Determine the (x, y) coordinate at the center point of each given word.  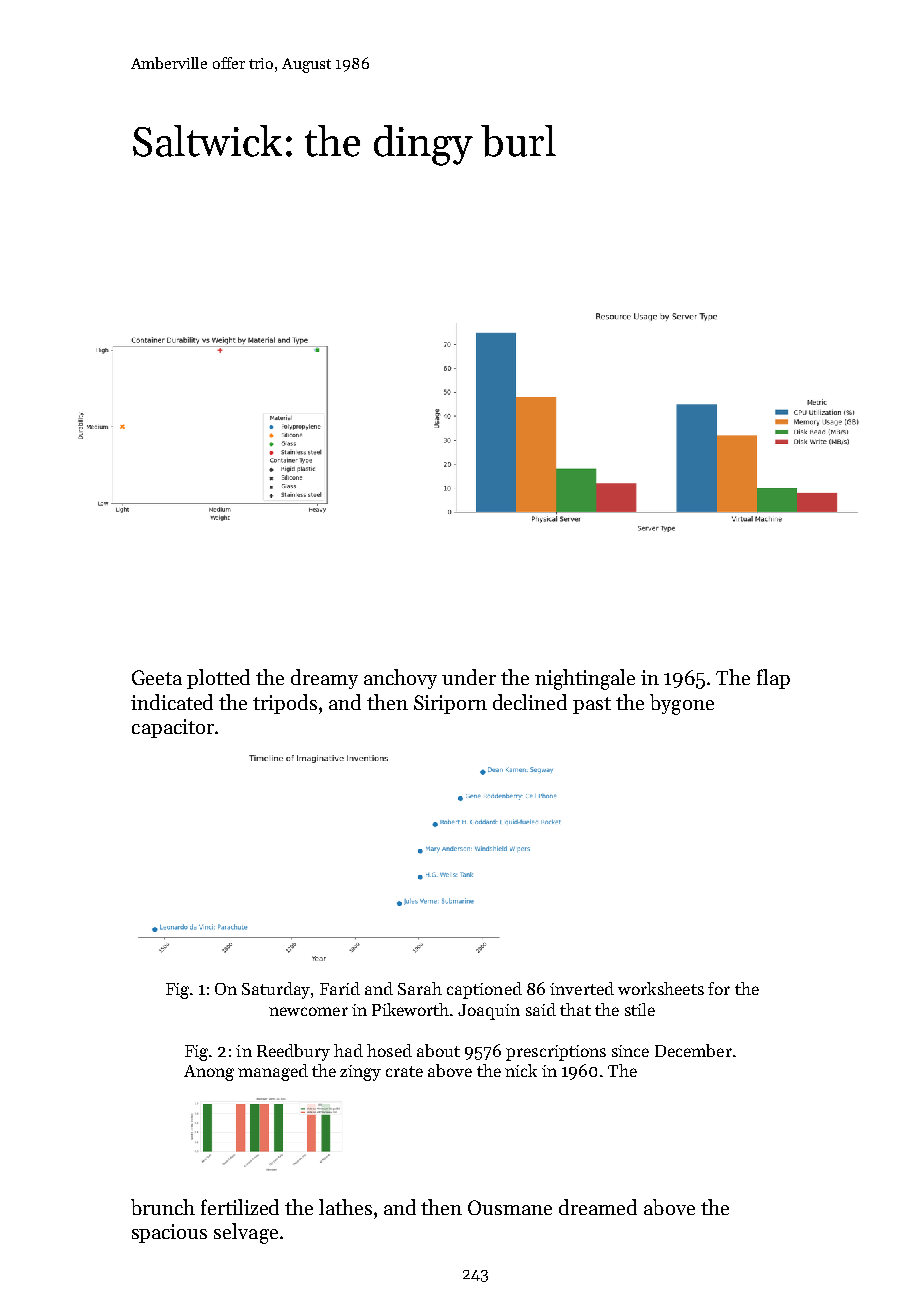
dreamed (598, 1207)
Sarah (420, 988)
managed (273, 1072)
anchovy (400, 679)
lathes (345, 1207)
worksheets (661, 988)
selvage (246, 1233)
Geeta (157, 677)
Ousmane (510, 1207)
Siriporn (450, 704)
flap (773, 679)
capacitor (173, 728)
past (592, 705)
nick (521, 1070)
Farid (340, 988)
